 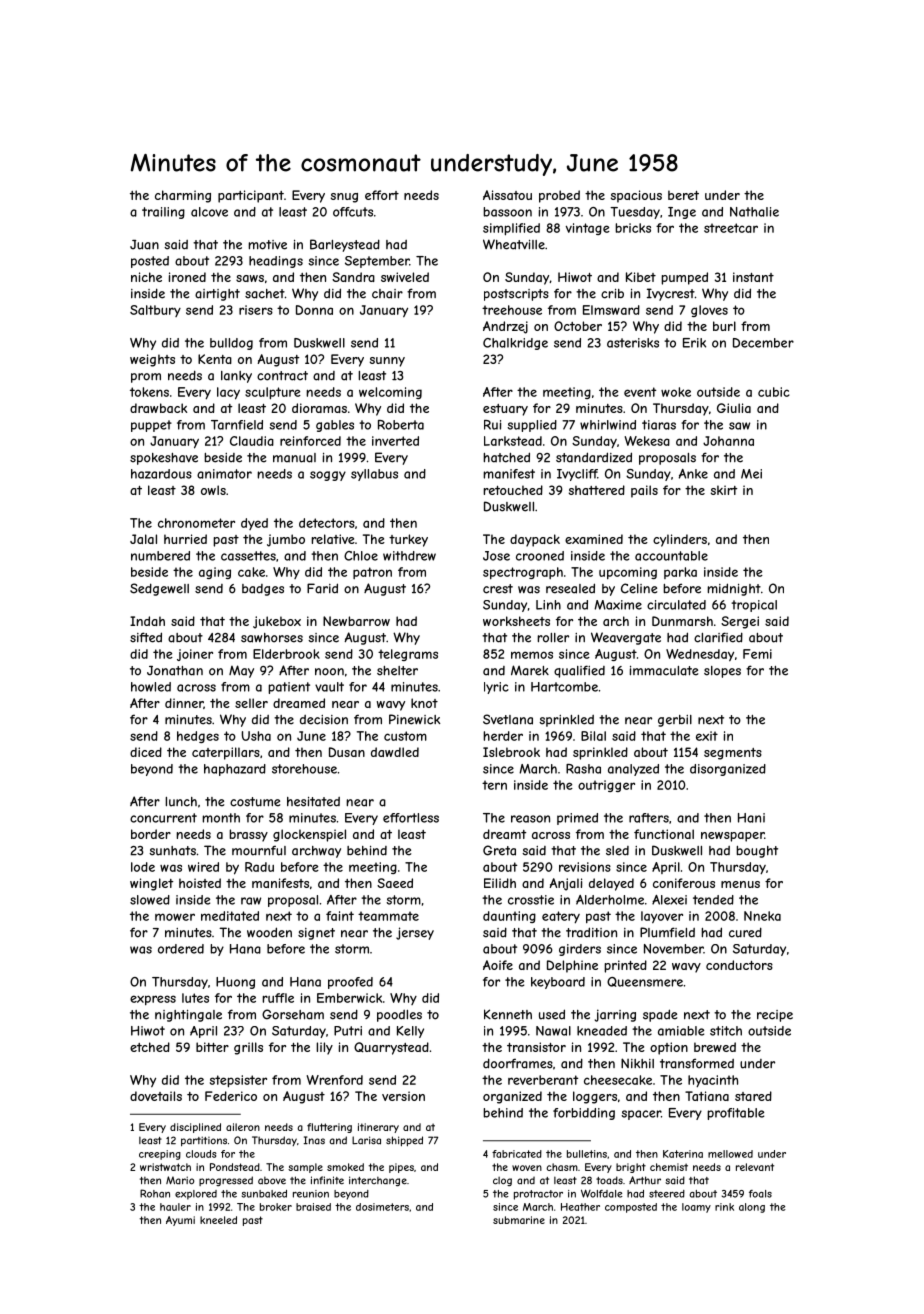 What do you see at coordinates (155, 1193) in the page?
I see `Rohan` at bounding box center [155, 1193].
